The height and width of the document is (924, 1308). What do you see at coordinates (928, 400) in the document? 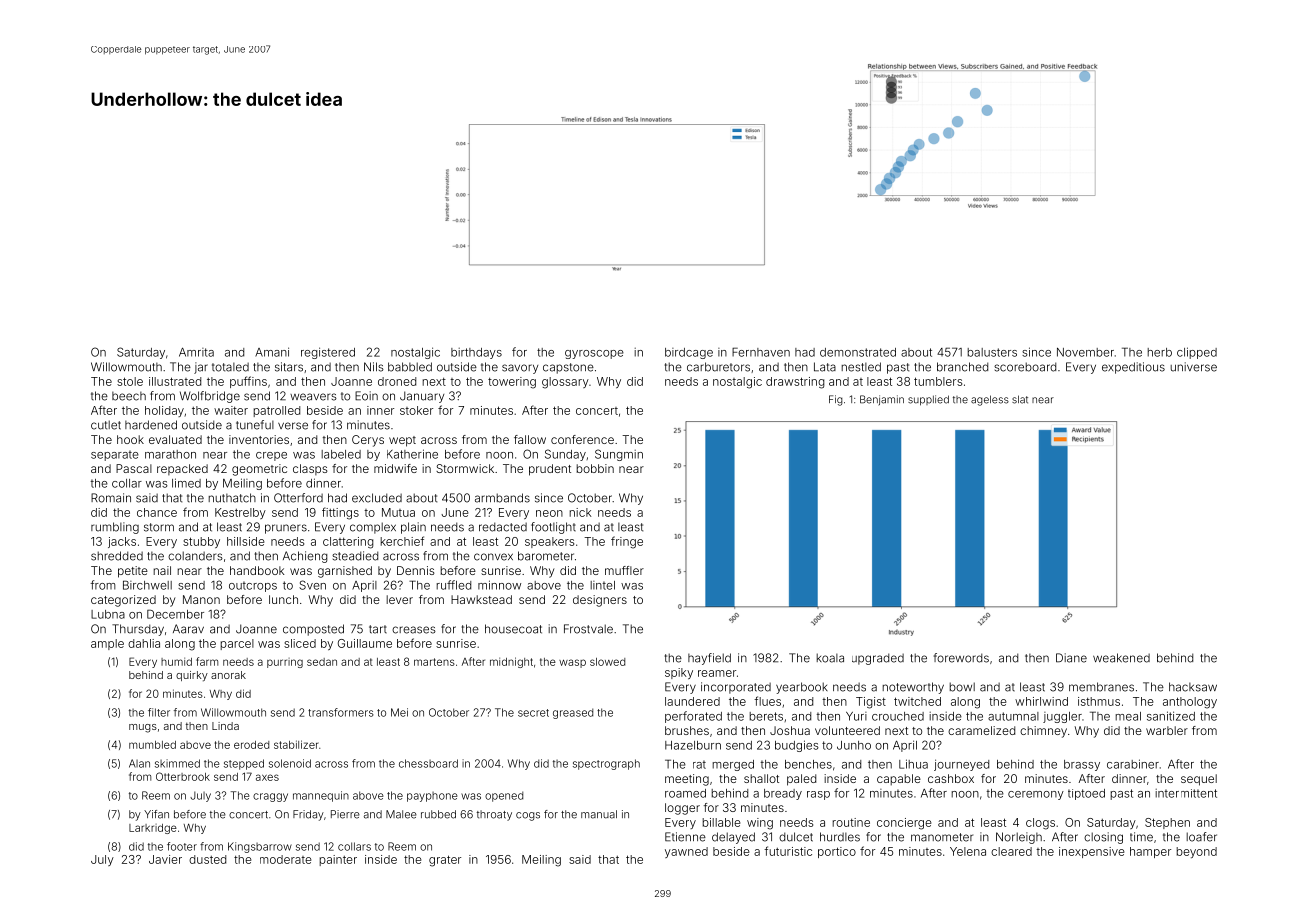
I see `supplied` at bounding box center [928, 400].
